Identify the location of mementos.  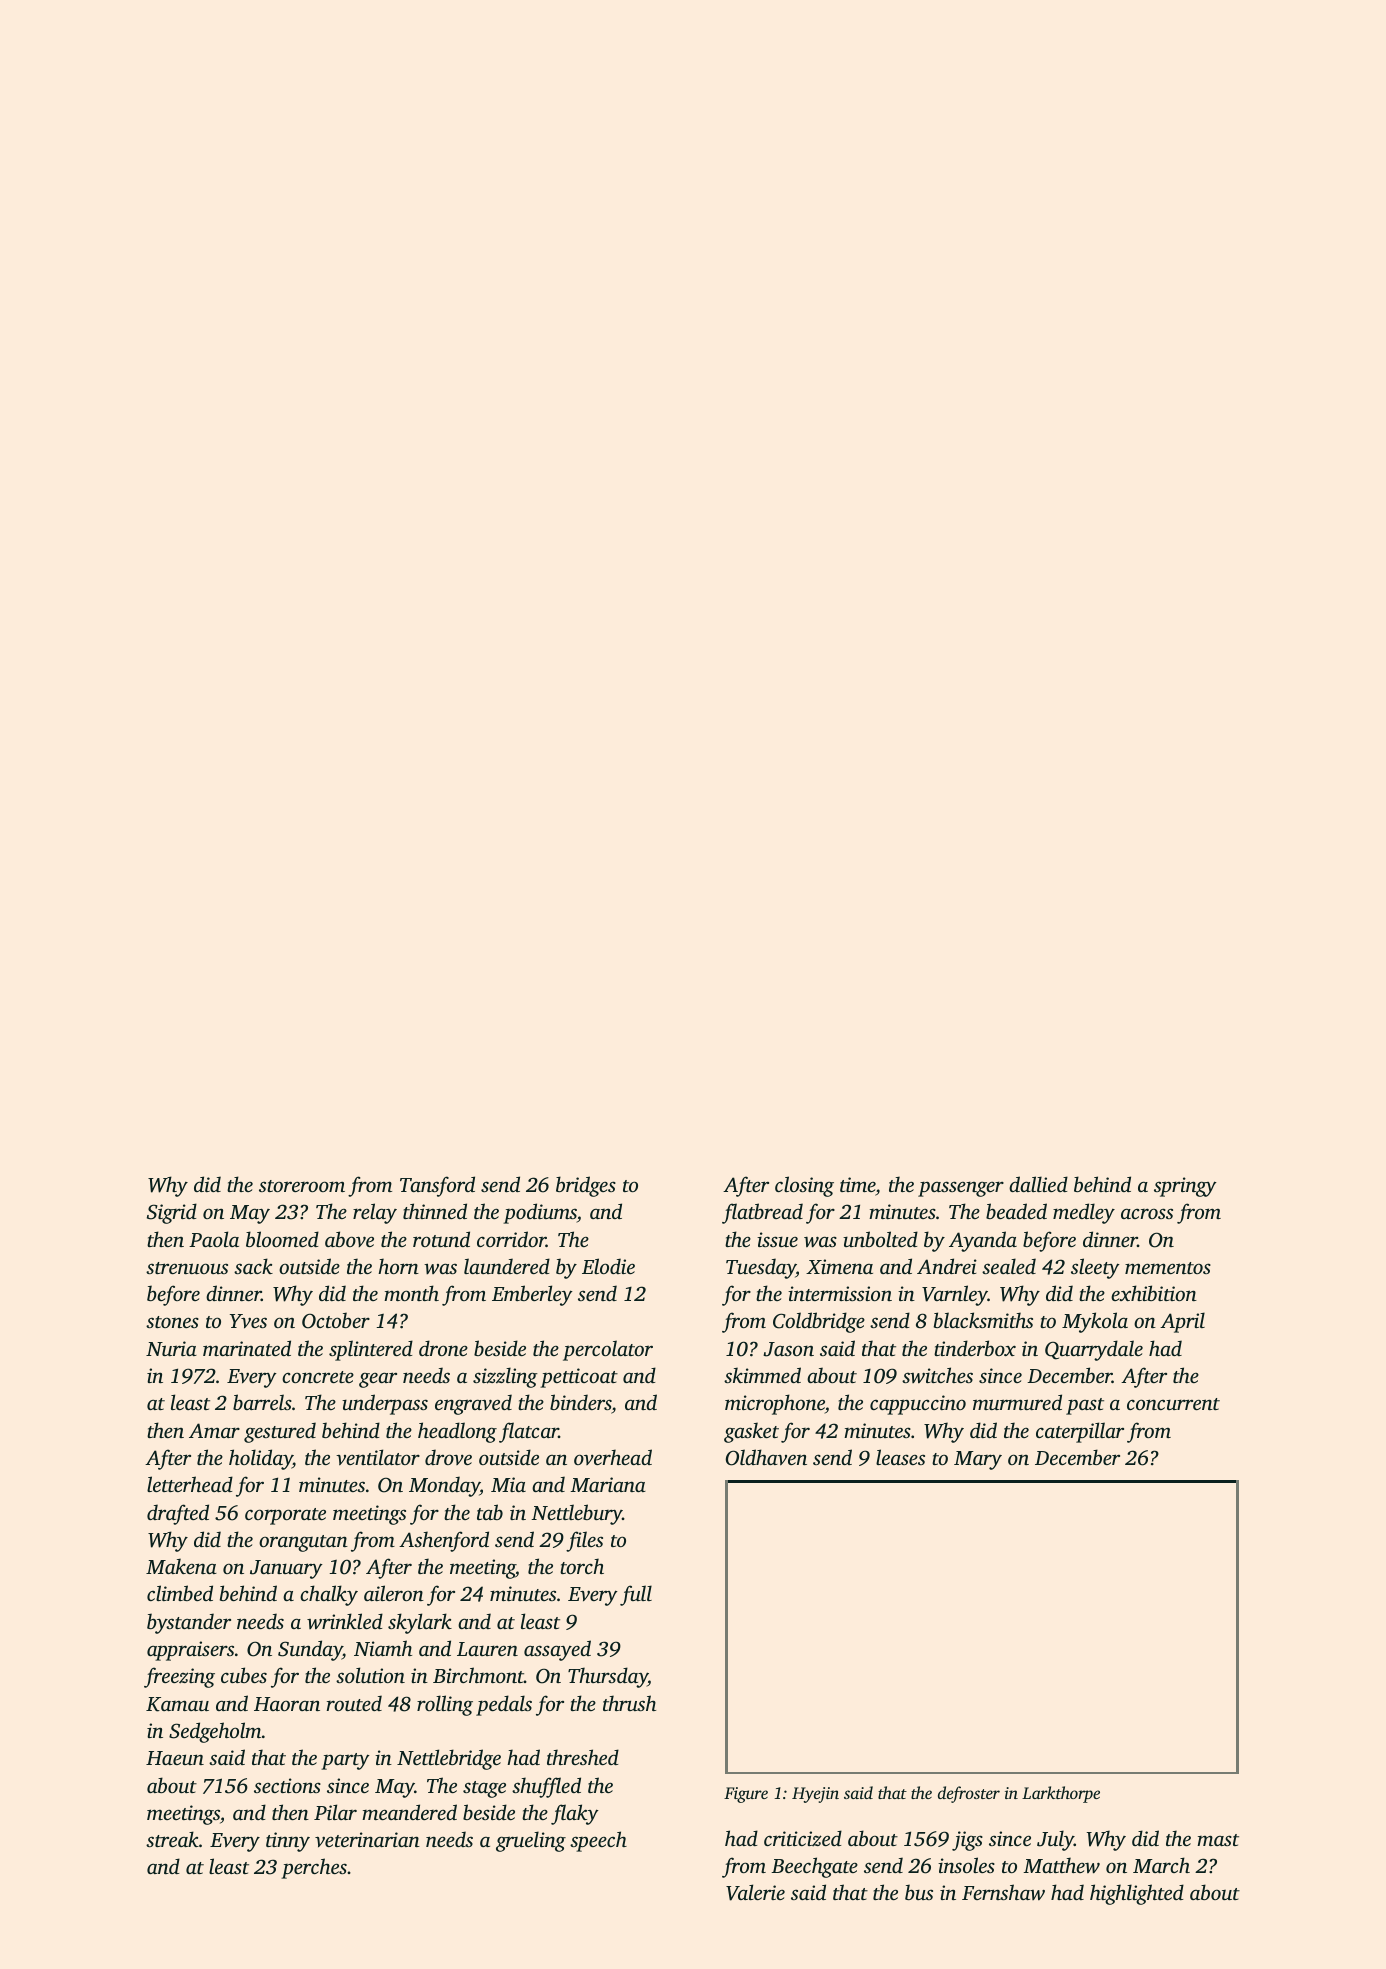
(1168, 1268).
